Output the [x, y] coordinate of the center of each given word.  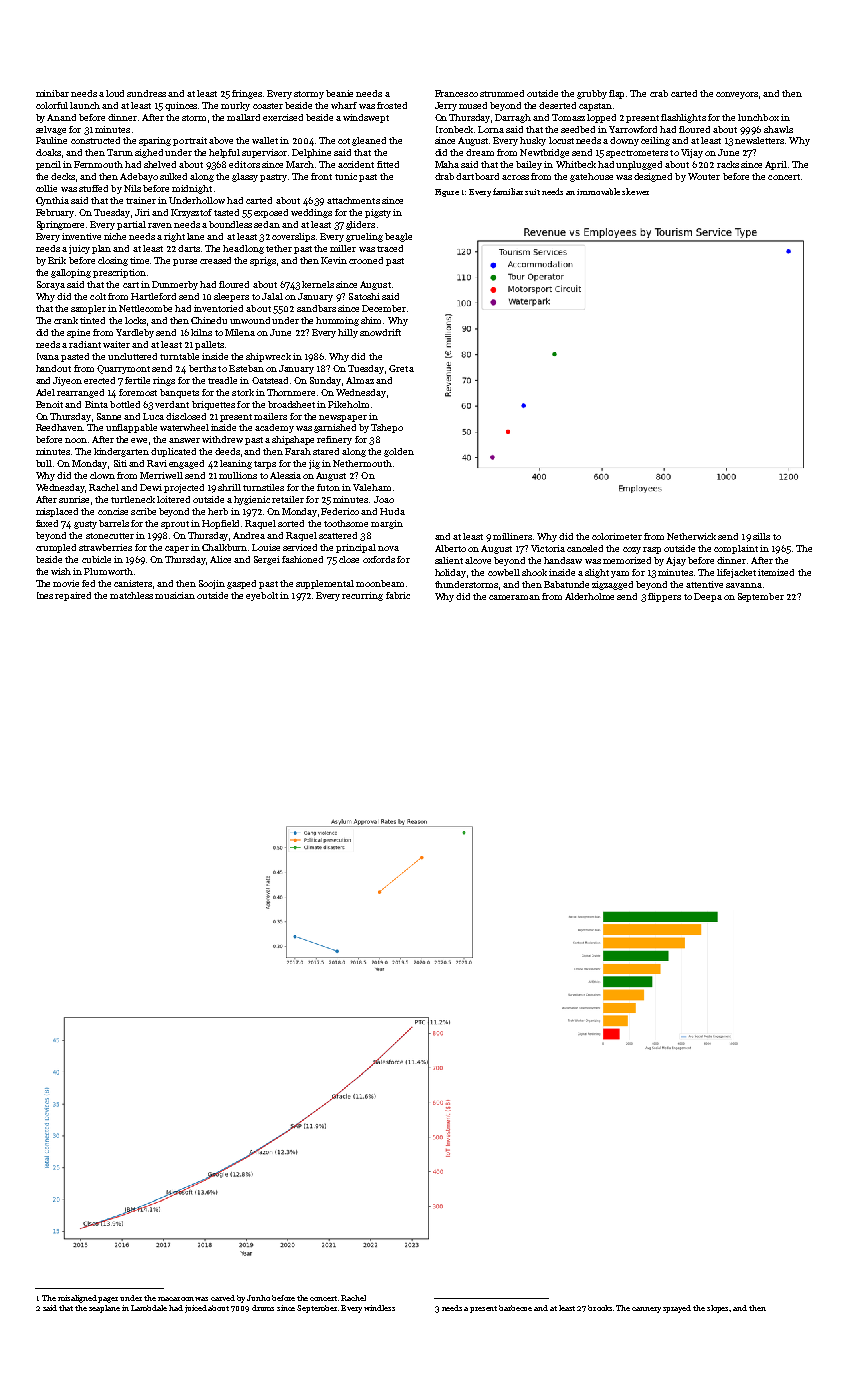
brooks [600, 1308]
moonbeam [380, 583]
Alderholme [589, 596]
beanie [339, 93]
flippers [664, 597]
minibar [52, 93]
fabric [398, 595]
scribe [143, 511]
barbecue [515, 1308]
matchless [131, 595]
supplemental [325, 584]
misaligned [77, 1299]
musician [175, 595]
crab [659, 93]
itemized [776, 572]
